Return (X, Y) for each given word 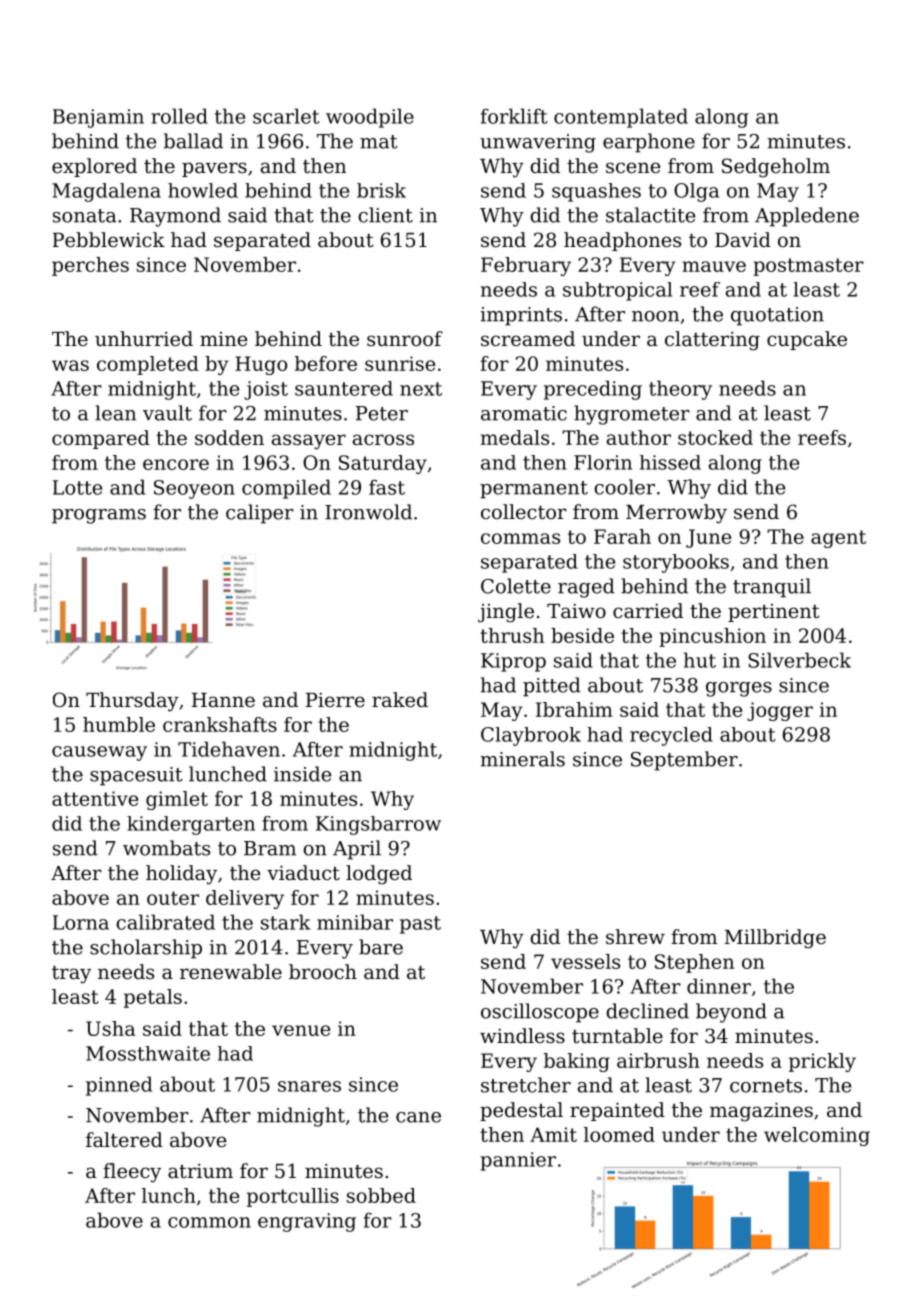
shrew (635, 937)
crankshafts (220, 724)
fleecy (132, 1173)
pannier (518, 1161)
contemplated (621, 118)
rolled (179, 116)
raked (400, 700)
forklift (514, 116)
